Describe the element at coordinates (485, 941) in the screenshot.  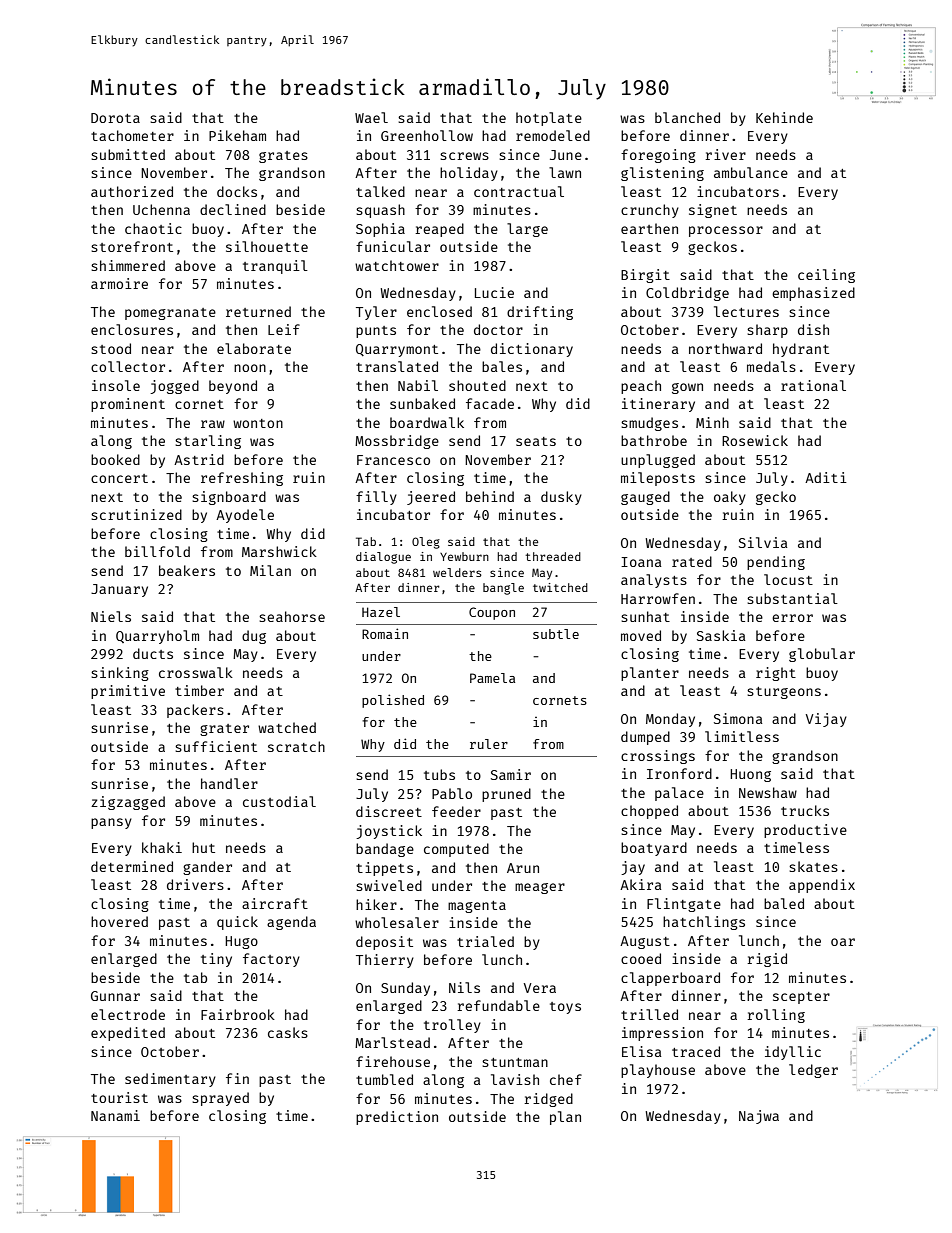
I see `trialed` at that location.
